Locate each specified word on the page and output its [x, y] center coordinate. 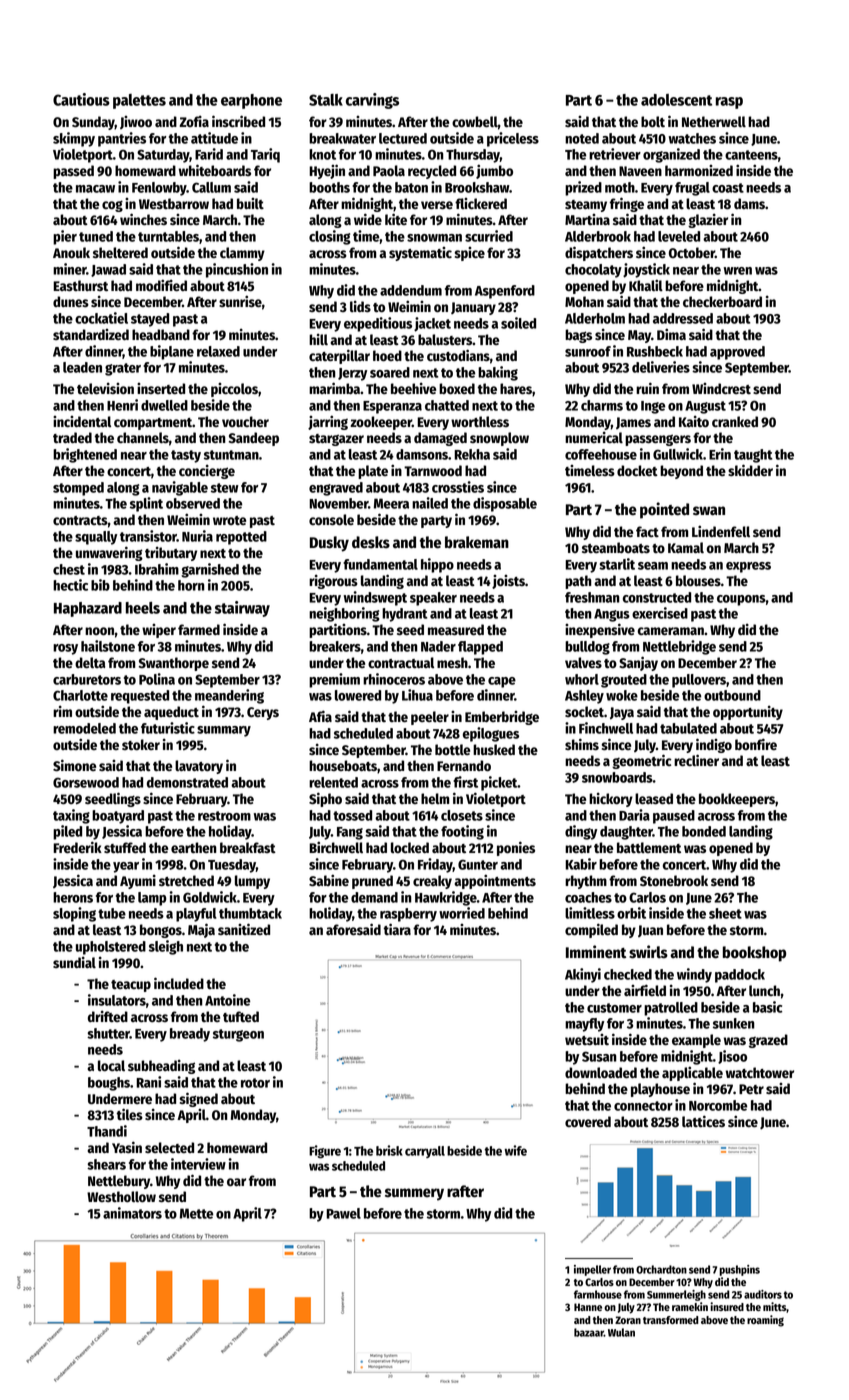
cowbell [475, 122]
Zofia [194, 121]
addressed [683, 318]
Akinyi [583, 975]
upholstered [111, 948]
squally [96, 538]
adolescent [676, 100]
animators [132, 1213]
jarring [328, 422]
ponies [516, 848]
